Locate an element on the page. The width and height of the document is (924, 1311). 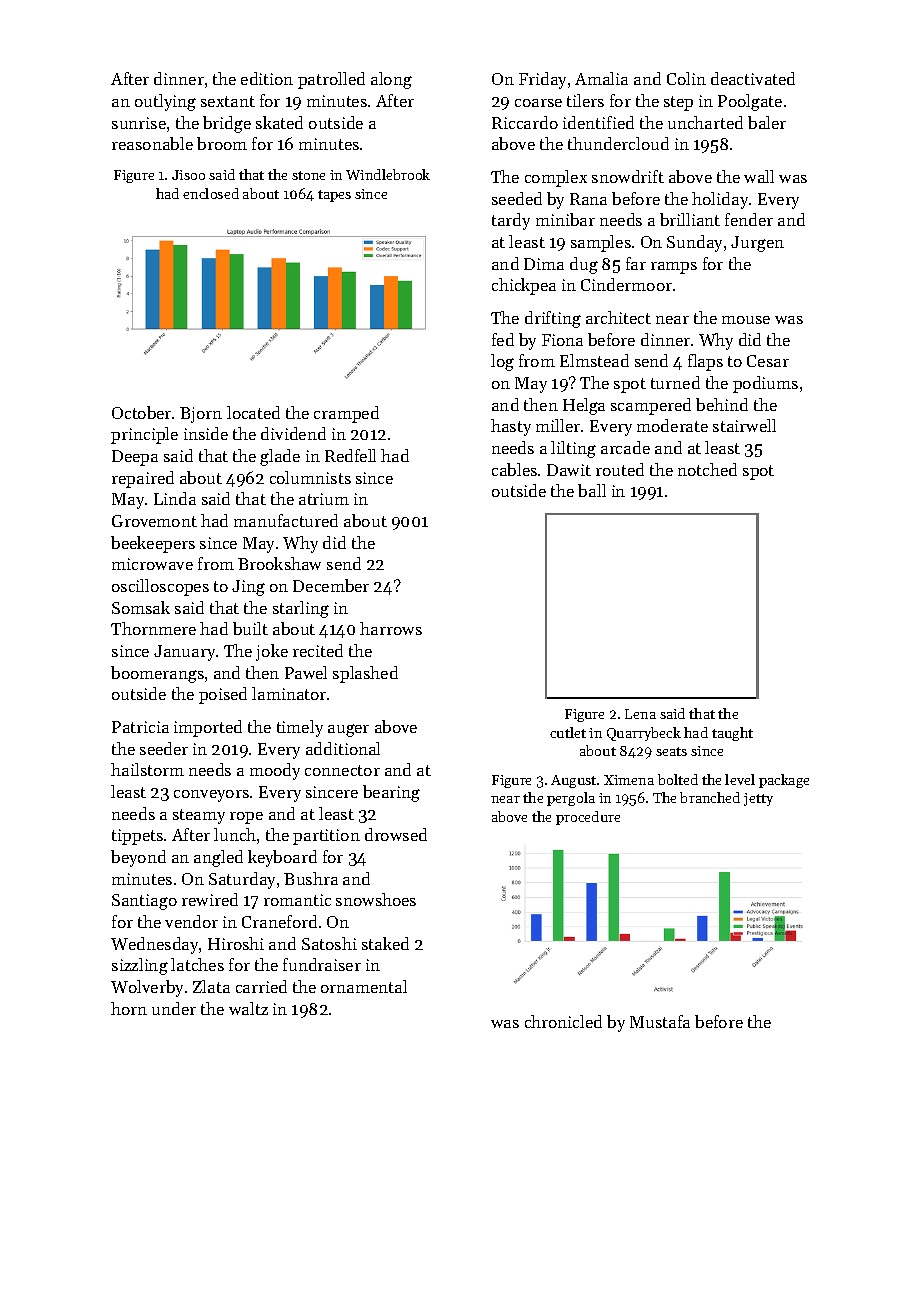
Mustafa is located at coordinates (660, 1021).
